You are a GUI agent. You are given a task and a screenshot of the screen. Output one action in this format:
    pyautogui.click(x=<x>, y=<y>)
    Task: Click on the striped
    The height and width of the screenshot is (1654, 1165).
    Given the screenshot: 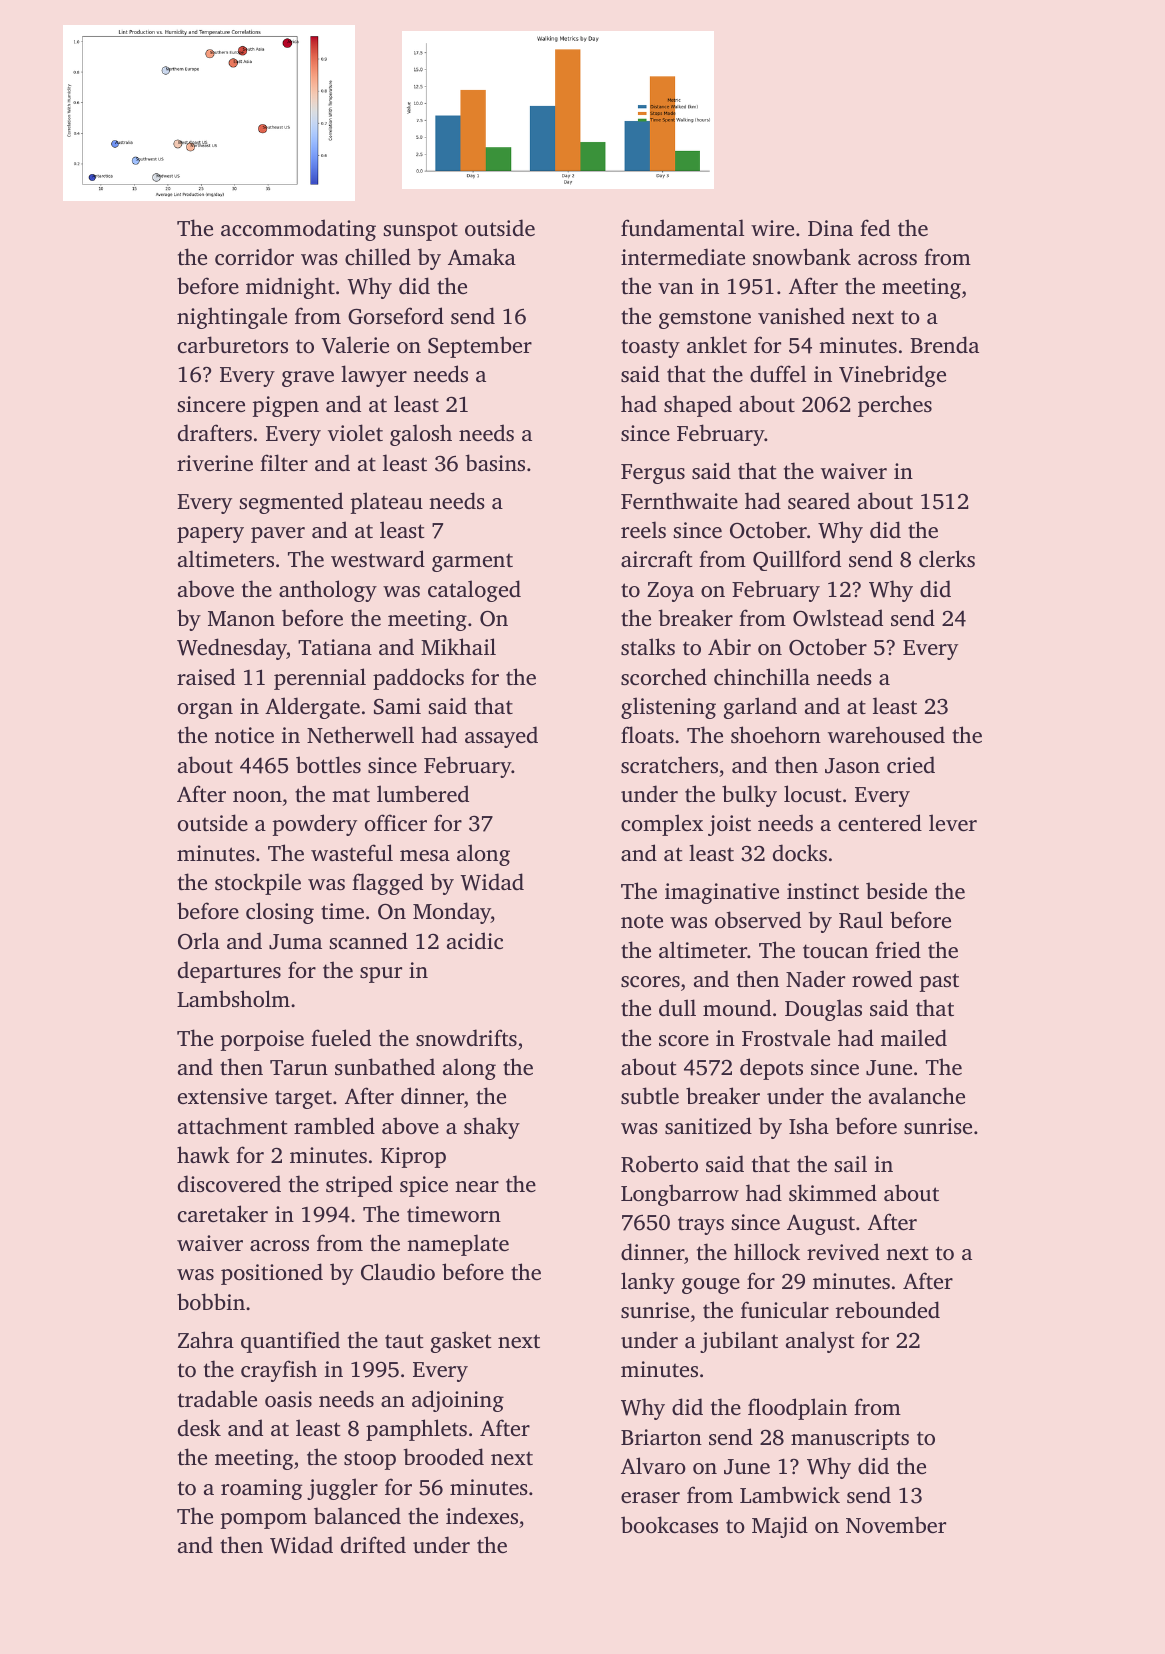 What is the action you would take?
    pyautogui.click(x=359, y=1186)
